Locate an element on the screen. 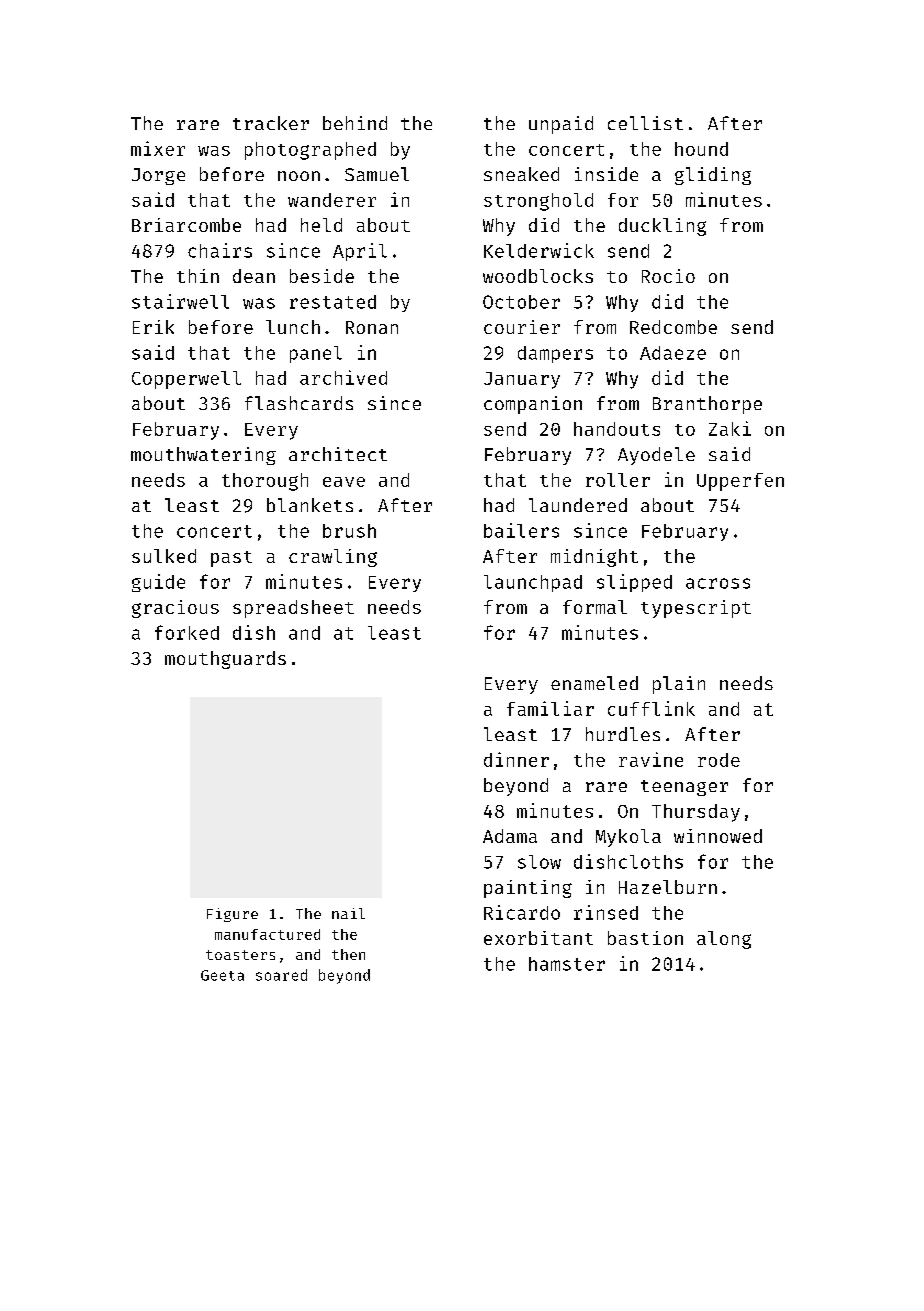  hurdles is located at coordinates (623, 734).
